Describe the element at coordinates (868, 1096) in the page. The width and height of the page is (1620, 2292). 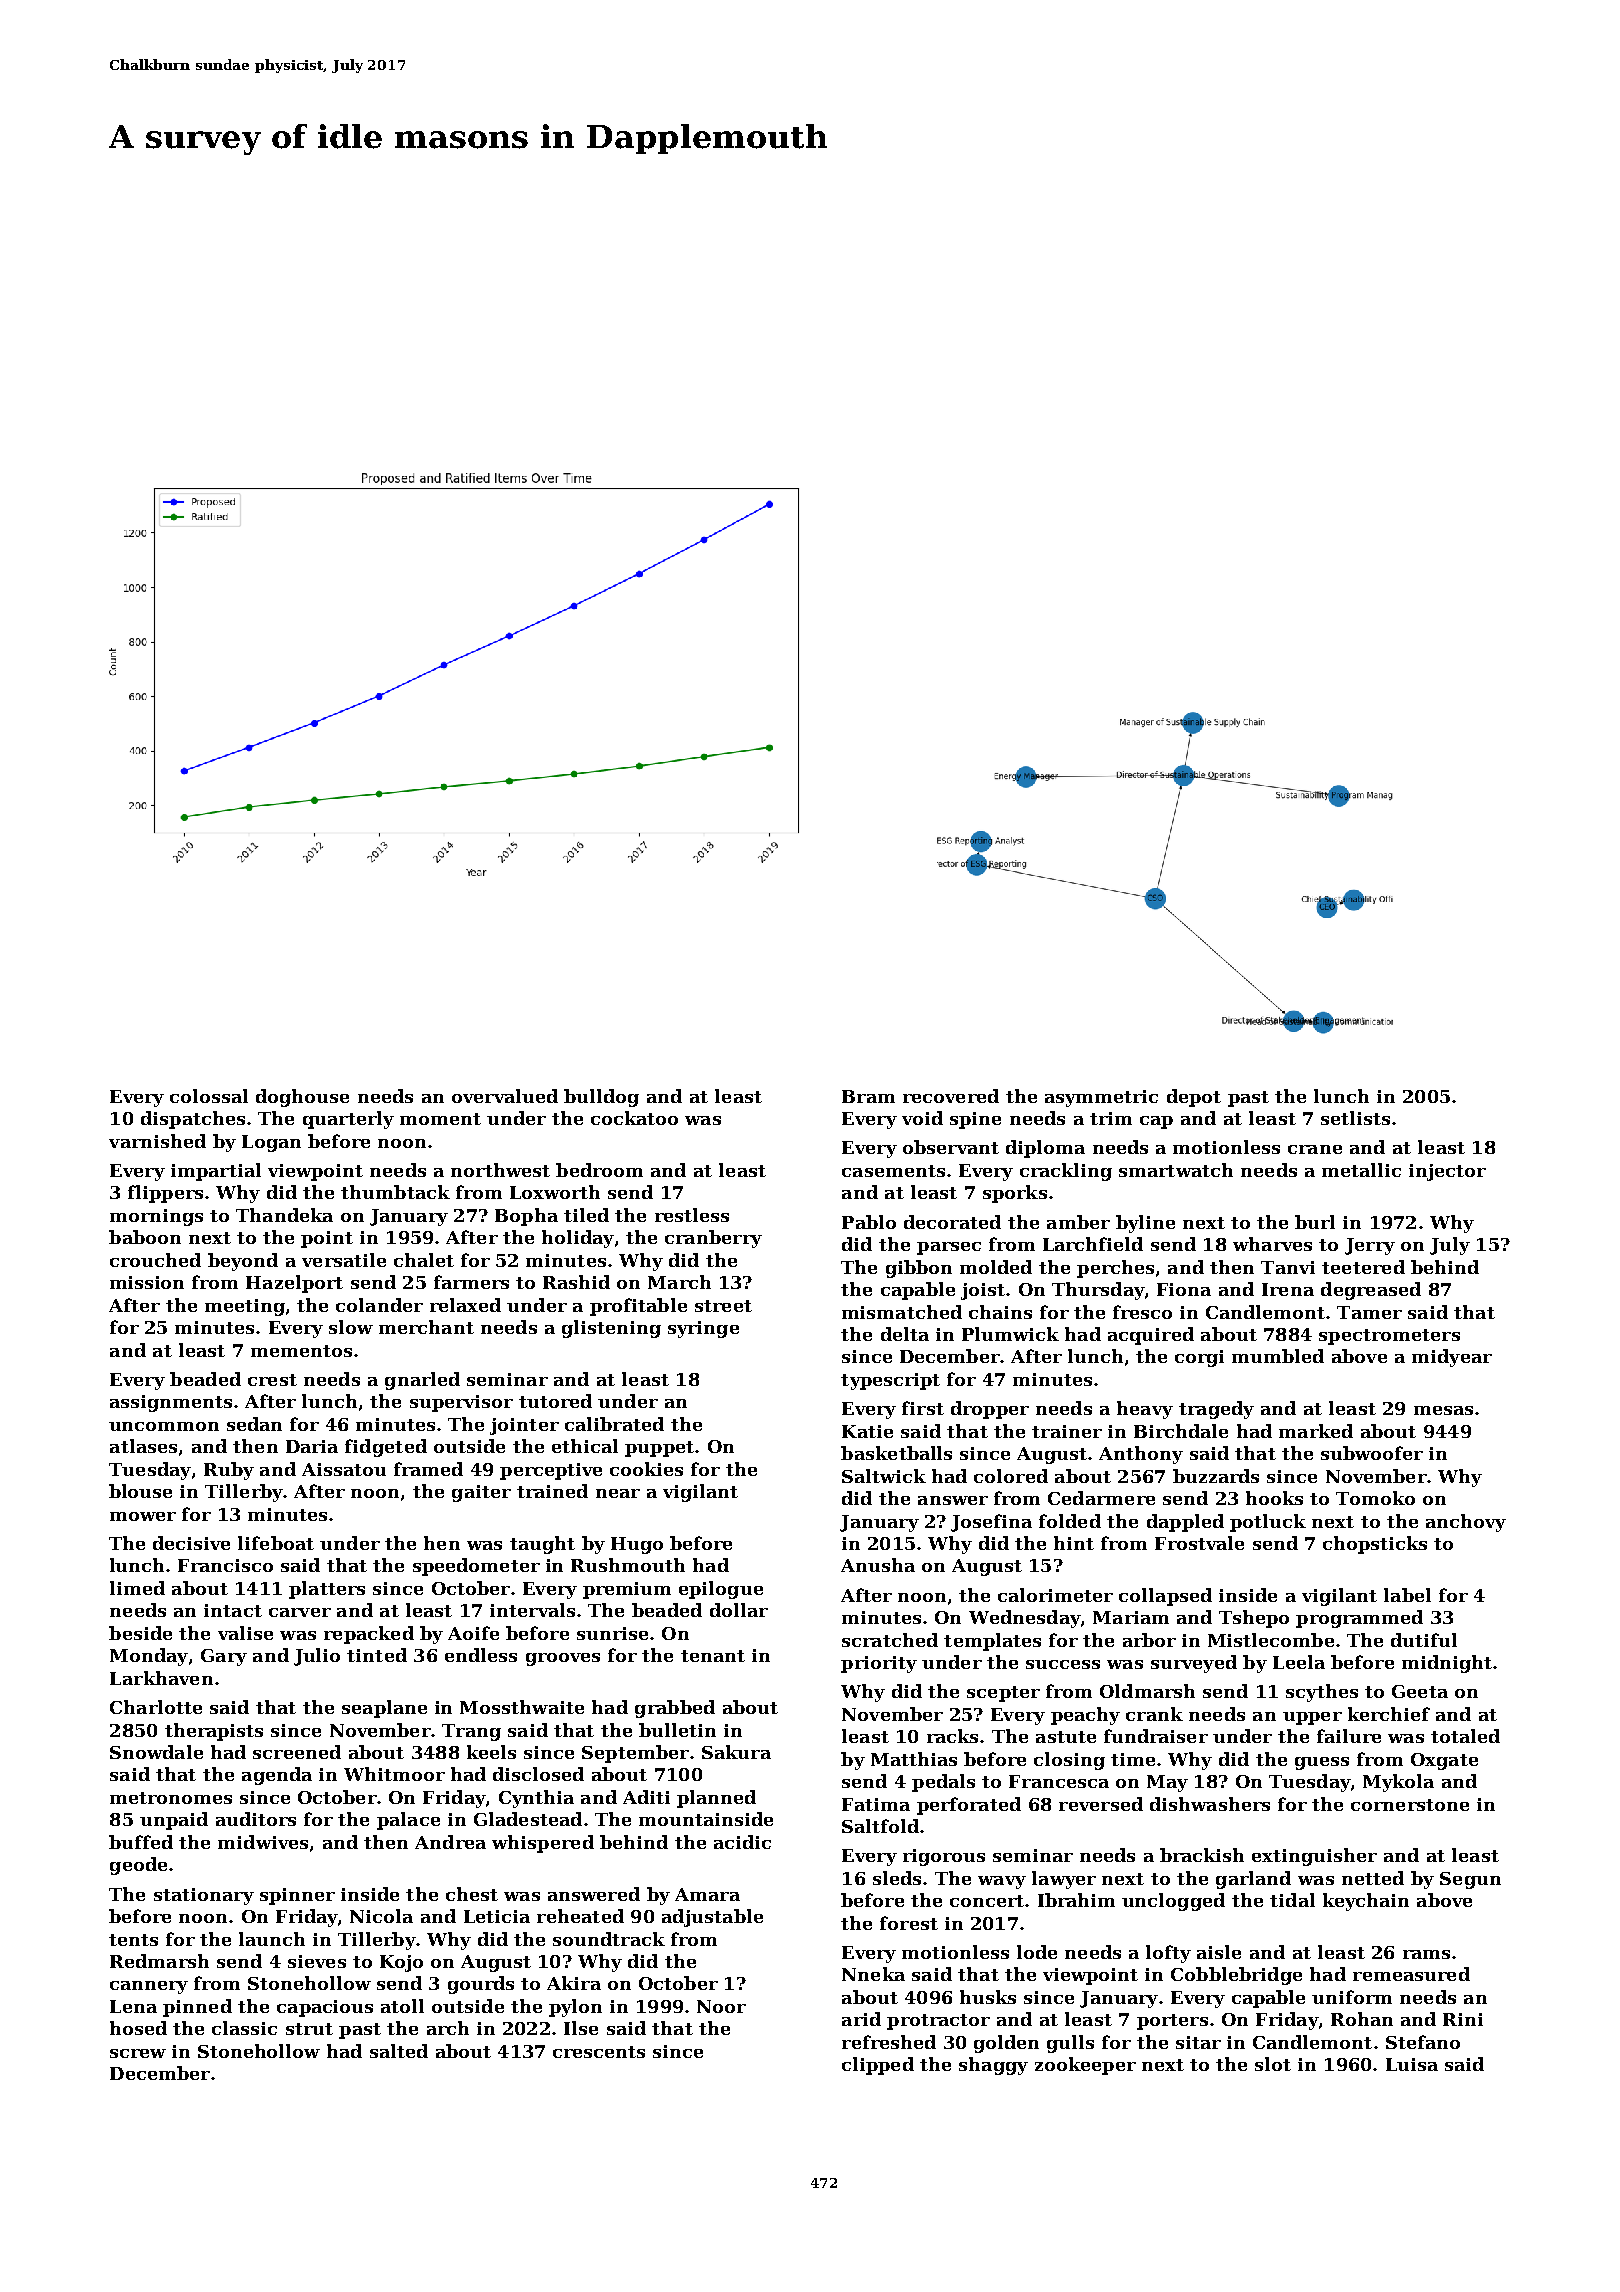
I see `Bram` at that location.
